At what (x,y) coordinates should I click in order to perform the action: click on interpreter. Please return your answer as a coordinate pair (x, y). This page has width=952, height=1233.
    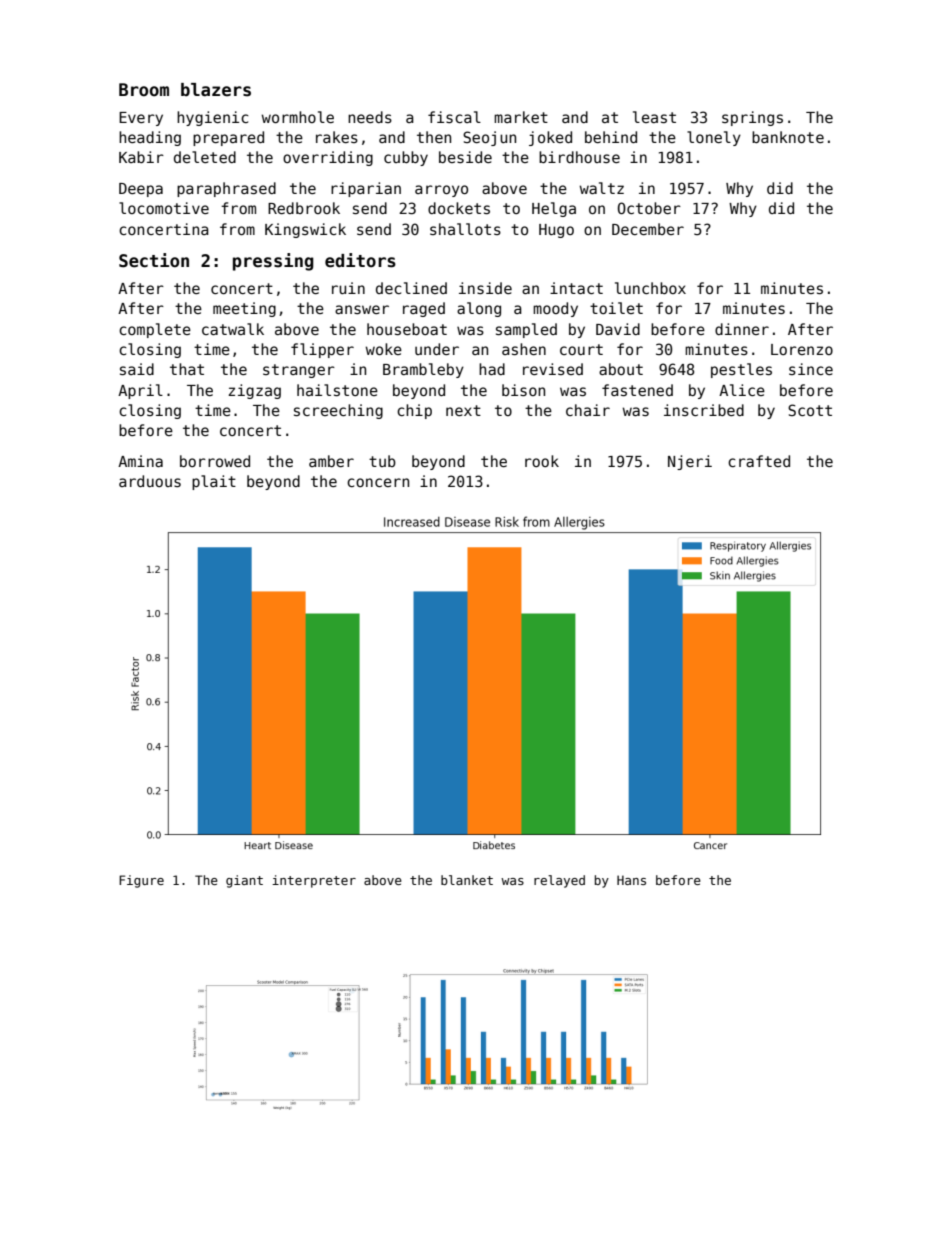
    Looking at the image, I should click on (314, 881).
